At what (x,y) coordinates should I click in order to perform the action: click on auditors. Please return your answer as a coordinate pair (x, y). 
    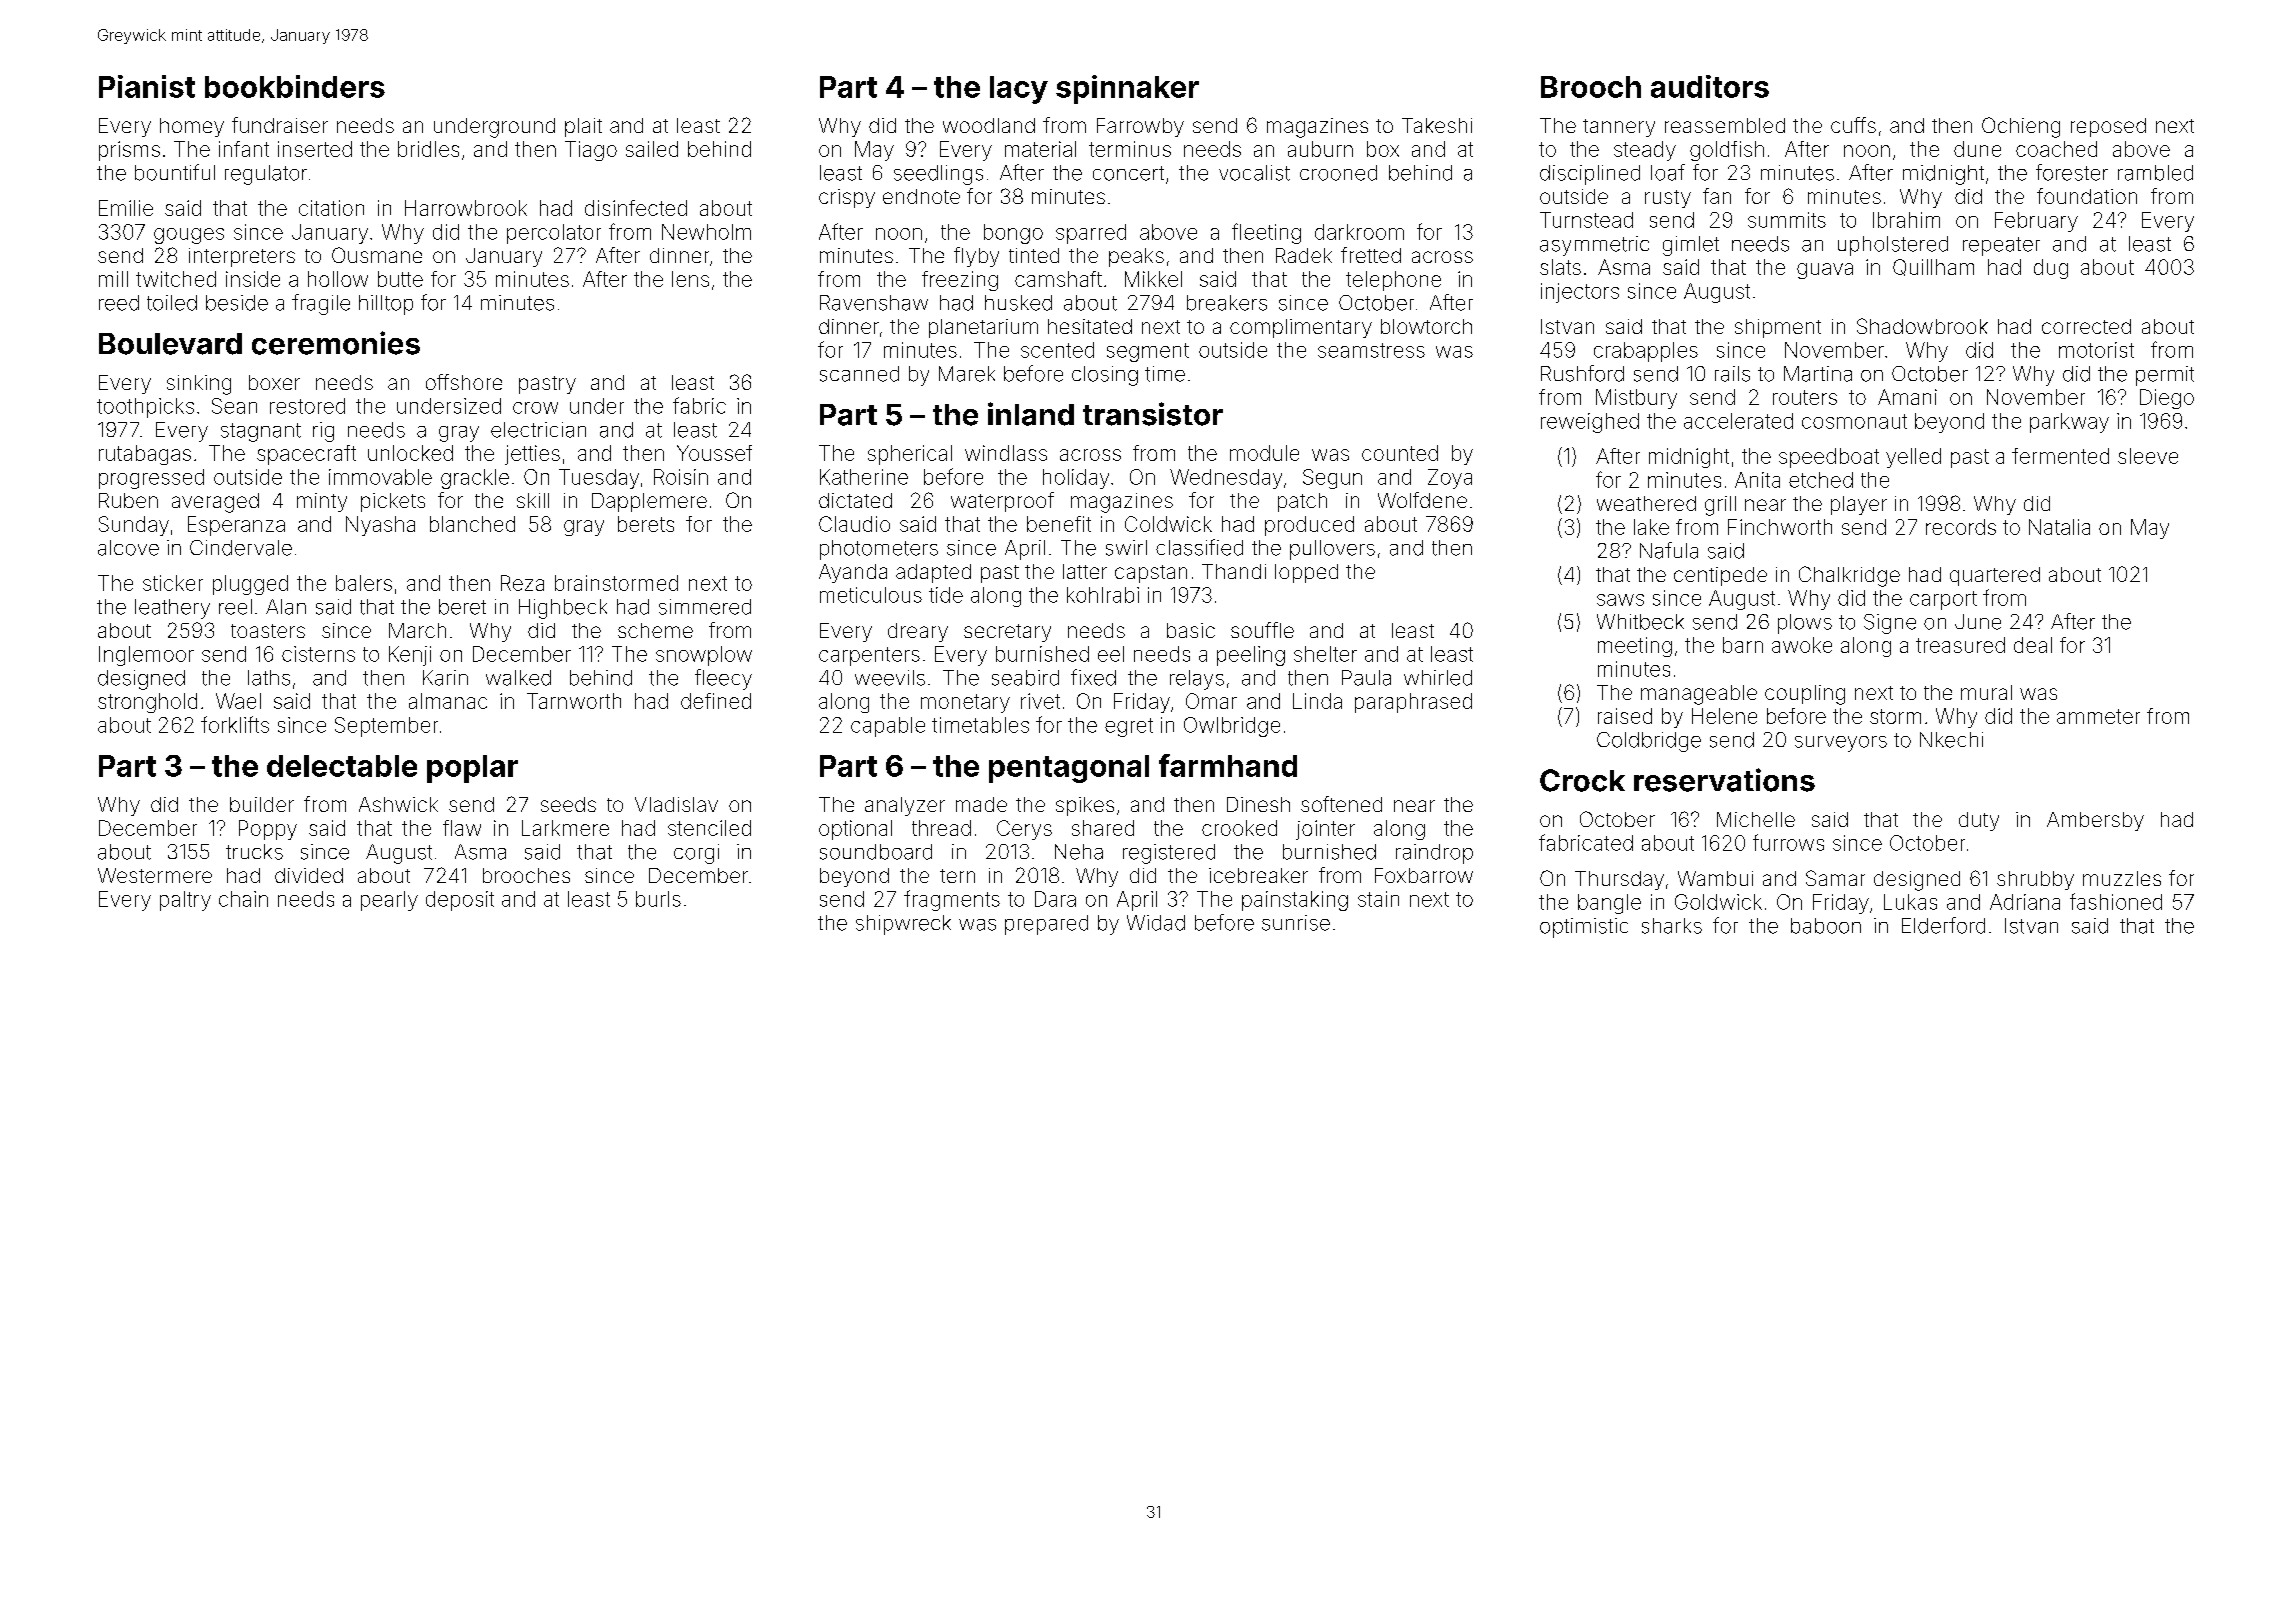
    Looking at the image, I should click on (1710, 86).
